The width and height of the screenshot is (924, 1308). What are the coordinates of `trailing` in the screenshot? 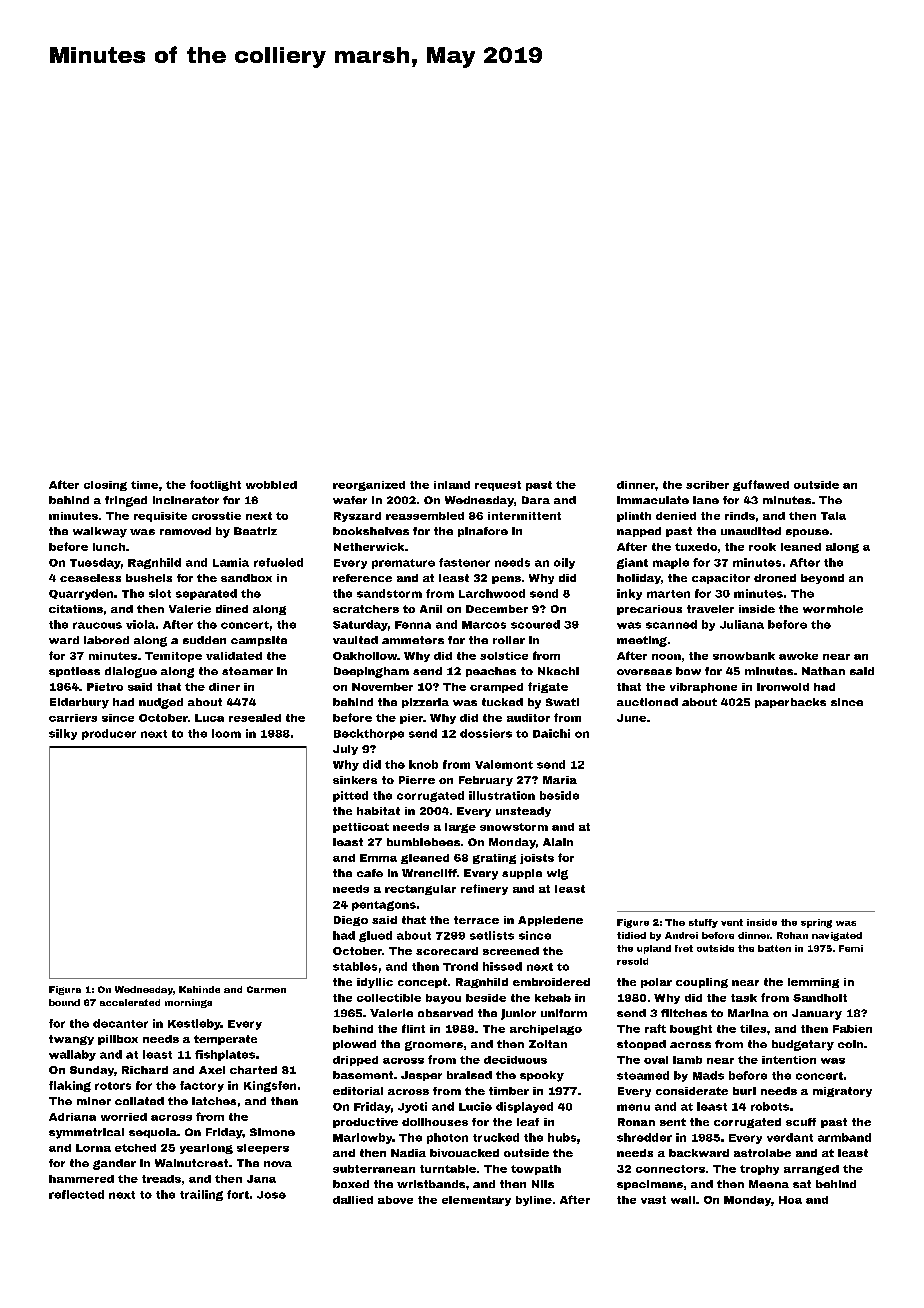 It's located at (201, 1195).
